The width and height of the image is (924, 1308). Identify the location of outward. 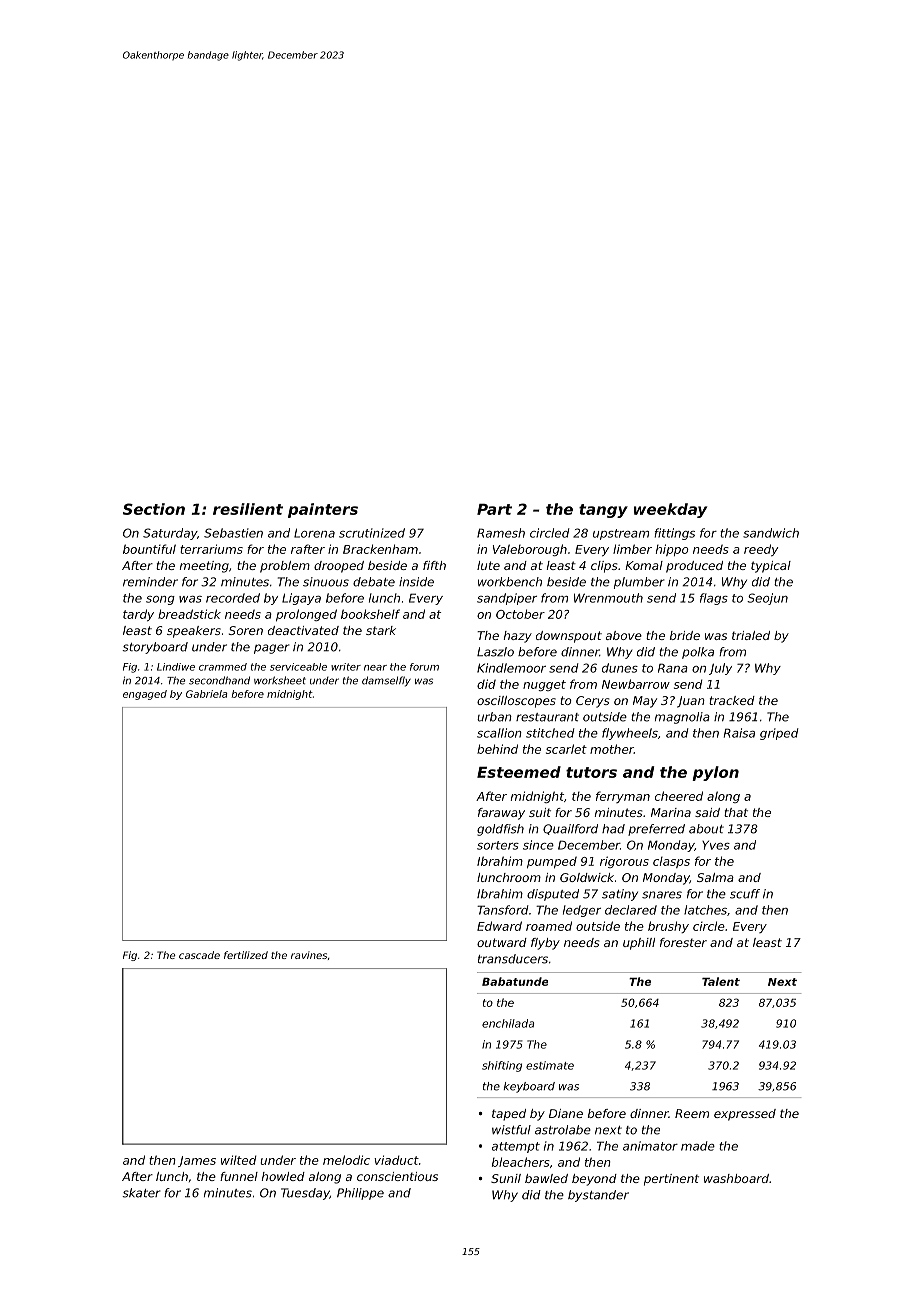
(502, 942).
